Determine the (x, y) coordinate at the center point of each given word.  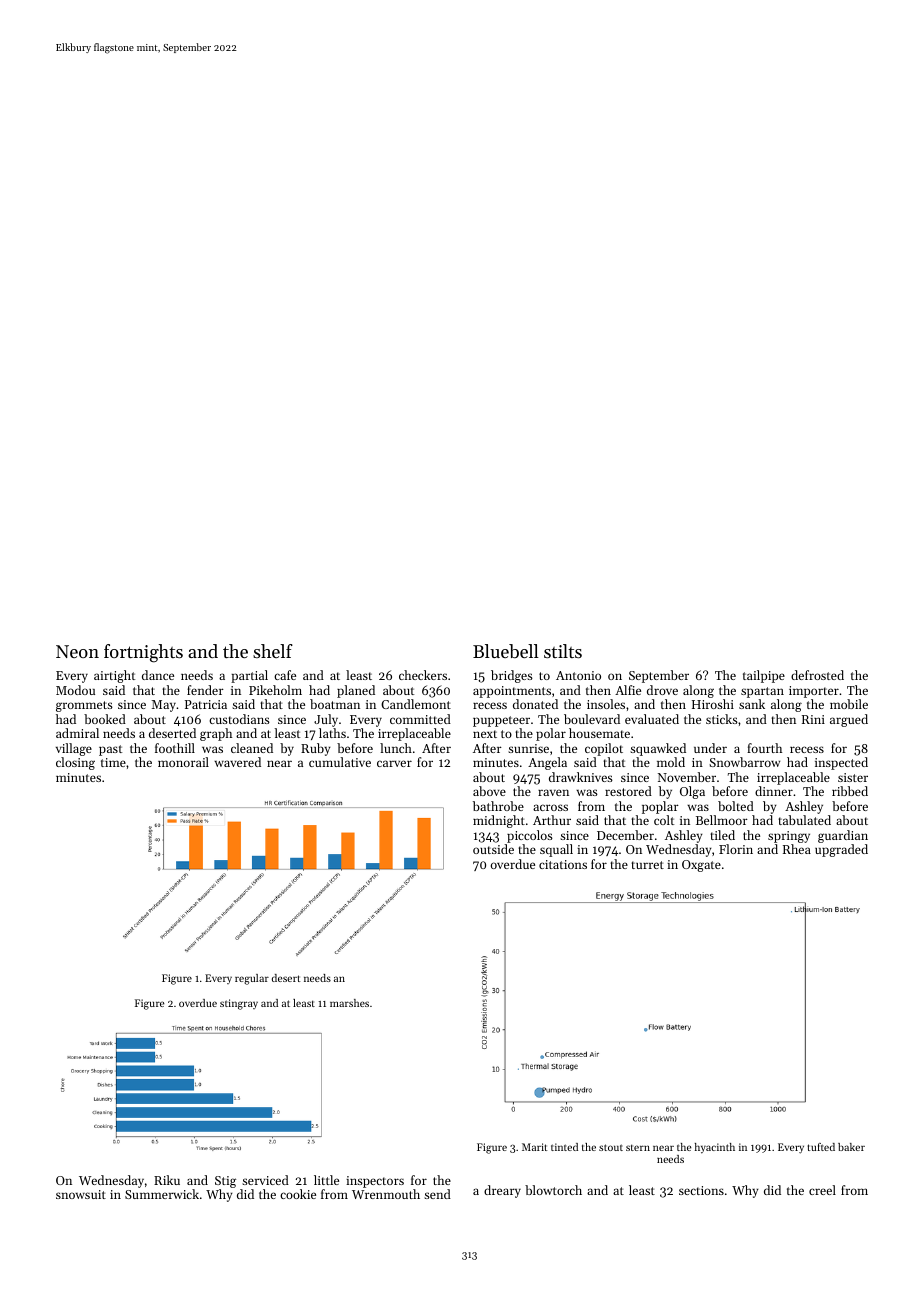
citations (563, 864)
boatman (335, 704)
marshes (349, 1003)
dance (158, 675)
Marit (534, 1147)
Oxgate (701, 866)
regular (252, 979)
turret (647, 865)
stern (638, 1147)
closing (75, 763)
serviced (265, 1180)
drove (662, 690)
